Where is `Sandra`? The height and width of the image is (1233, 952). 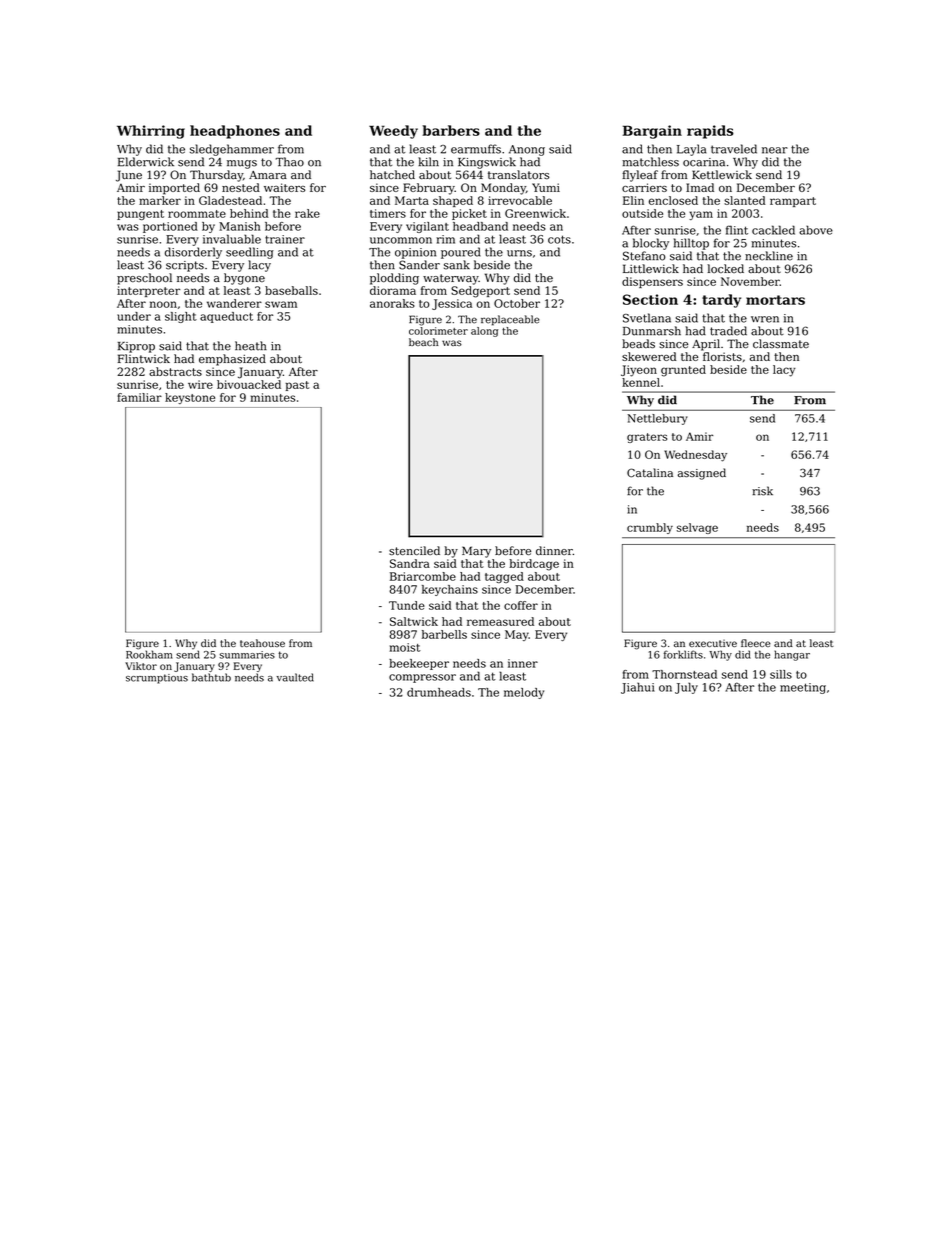
Sandra is located at coordinates (410, 563).
